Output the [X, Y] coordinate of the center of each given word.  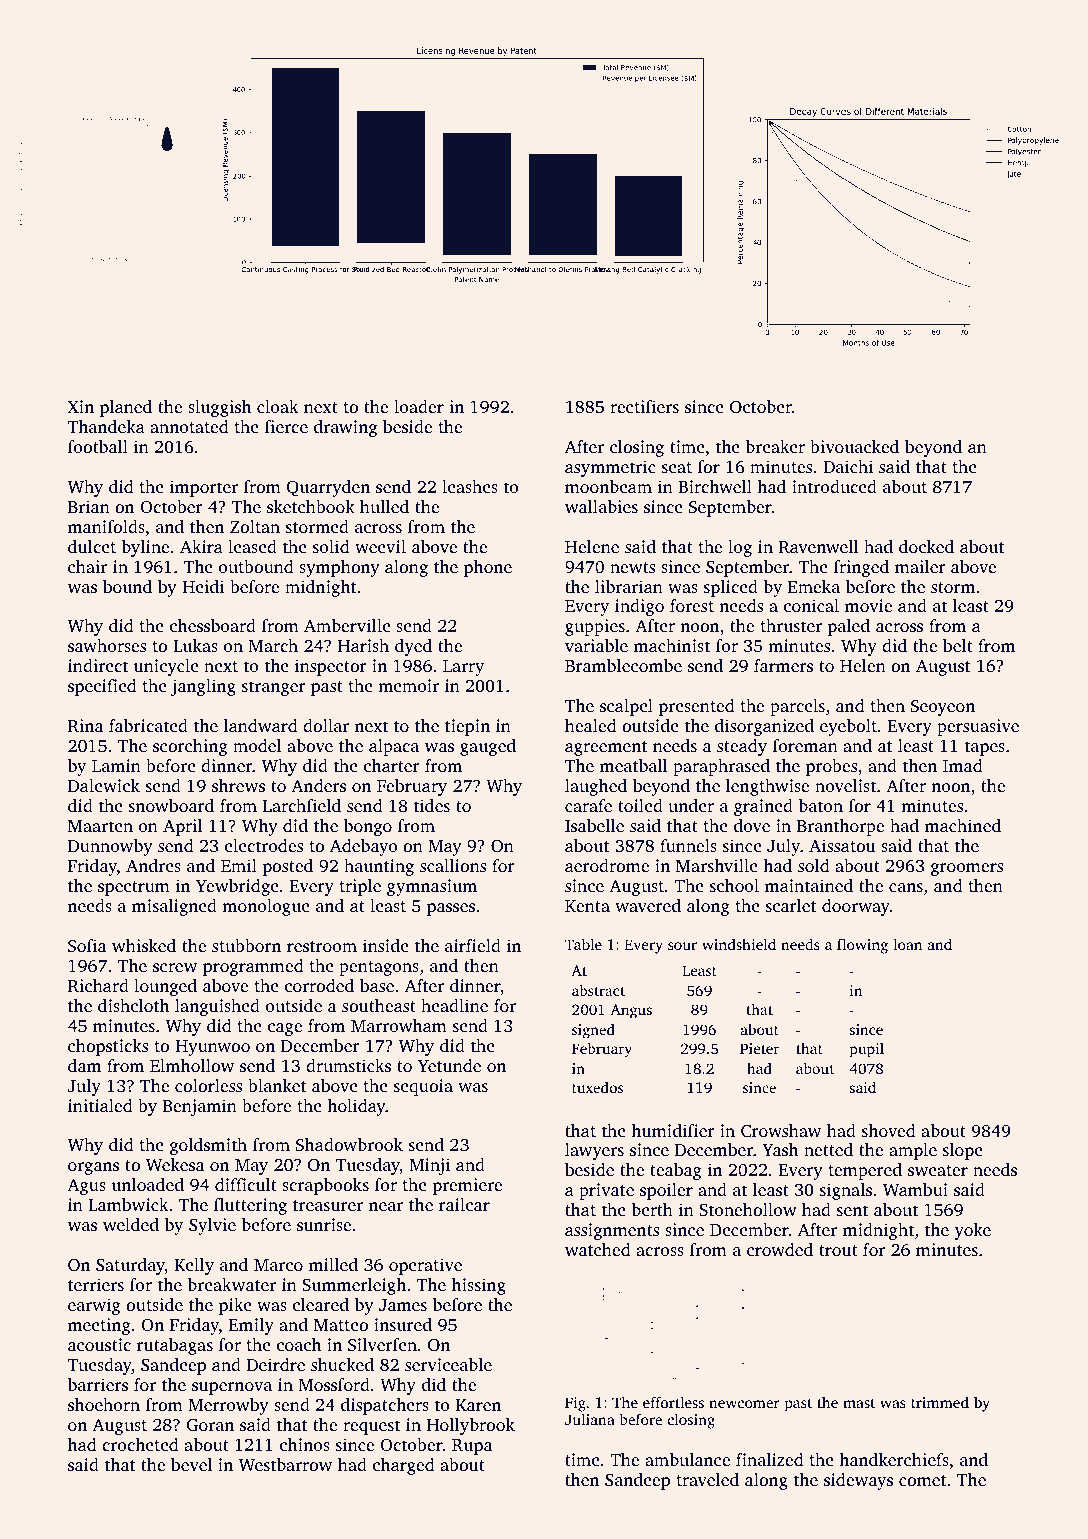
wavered [648, 905]
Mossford [334, 1384]
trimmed [940, 1402]
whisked [144, 945]
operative [425, 1266]
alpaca [394, 747]
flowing [862, 946]
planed [126, 408]
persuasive [978, 727]
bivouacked [854, 446]
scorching [190, 747]
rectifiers [644, 406]
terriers [96, 1284]
